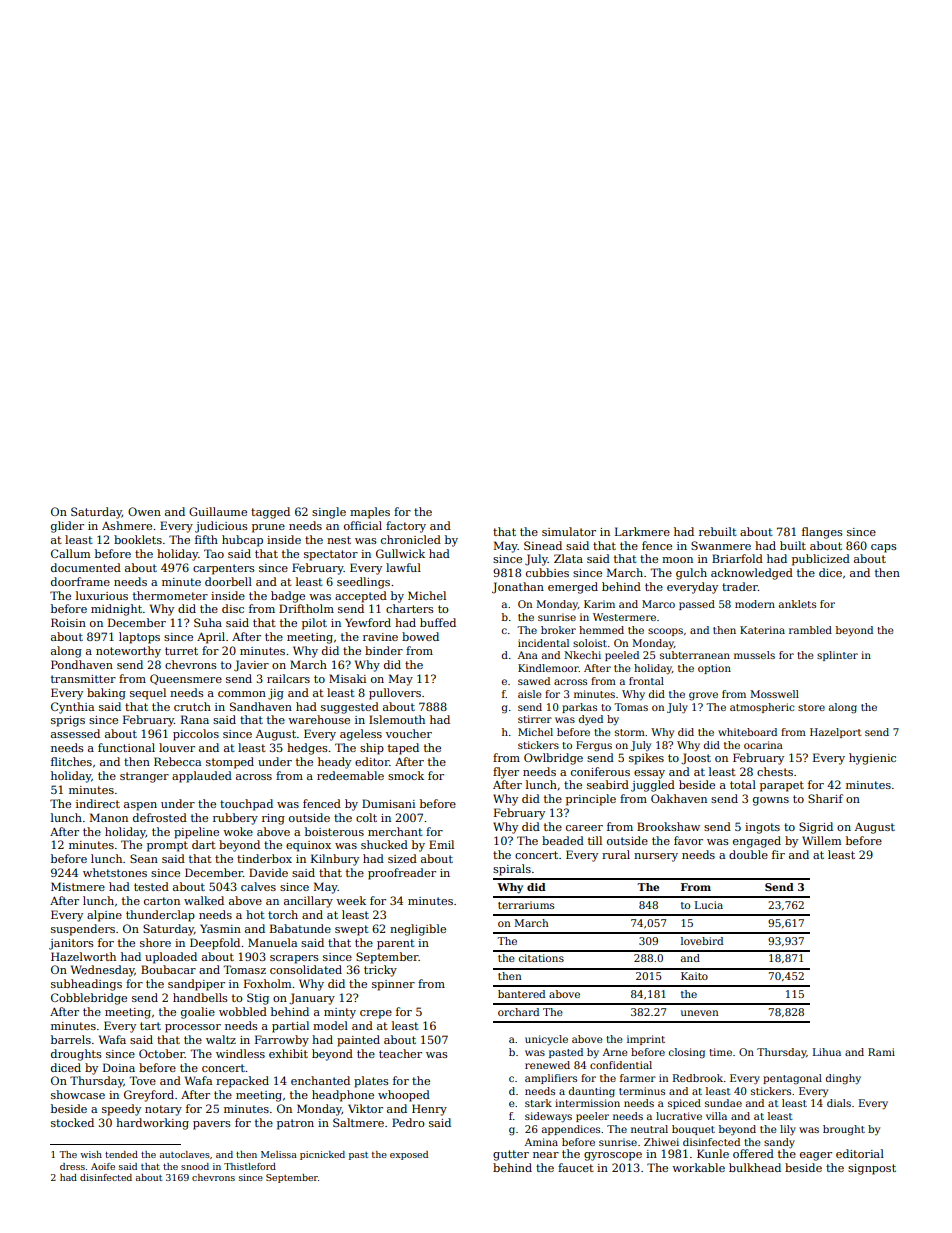 This screenshot has width=952, height=1233. Describe the element at coordinates (541, 958) in the screenshot. I see `citations` at that location.
